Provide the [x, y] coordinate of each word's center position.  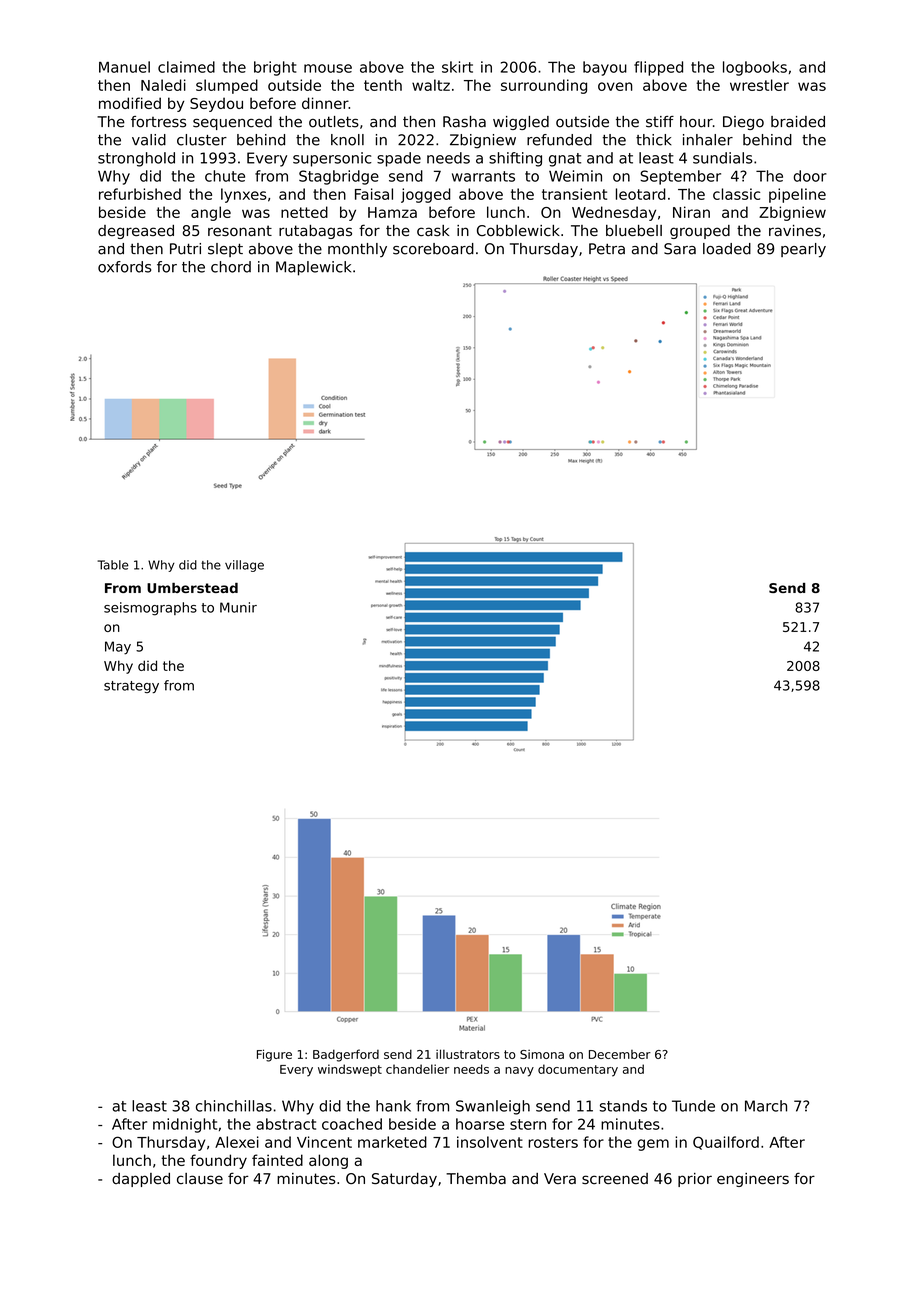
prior [695, 1180]
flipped [658, 68]
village [244, 566]
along [328, 1161]
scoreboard [433, 249]
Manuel [124, 67]
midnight [185, 1125]
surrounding [544, 86]
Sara [680, 249]
